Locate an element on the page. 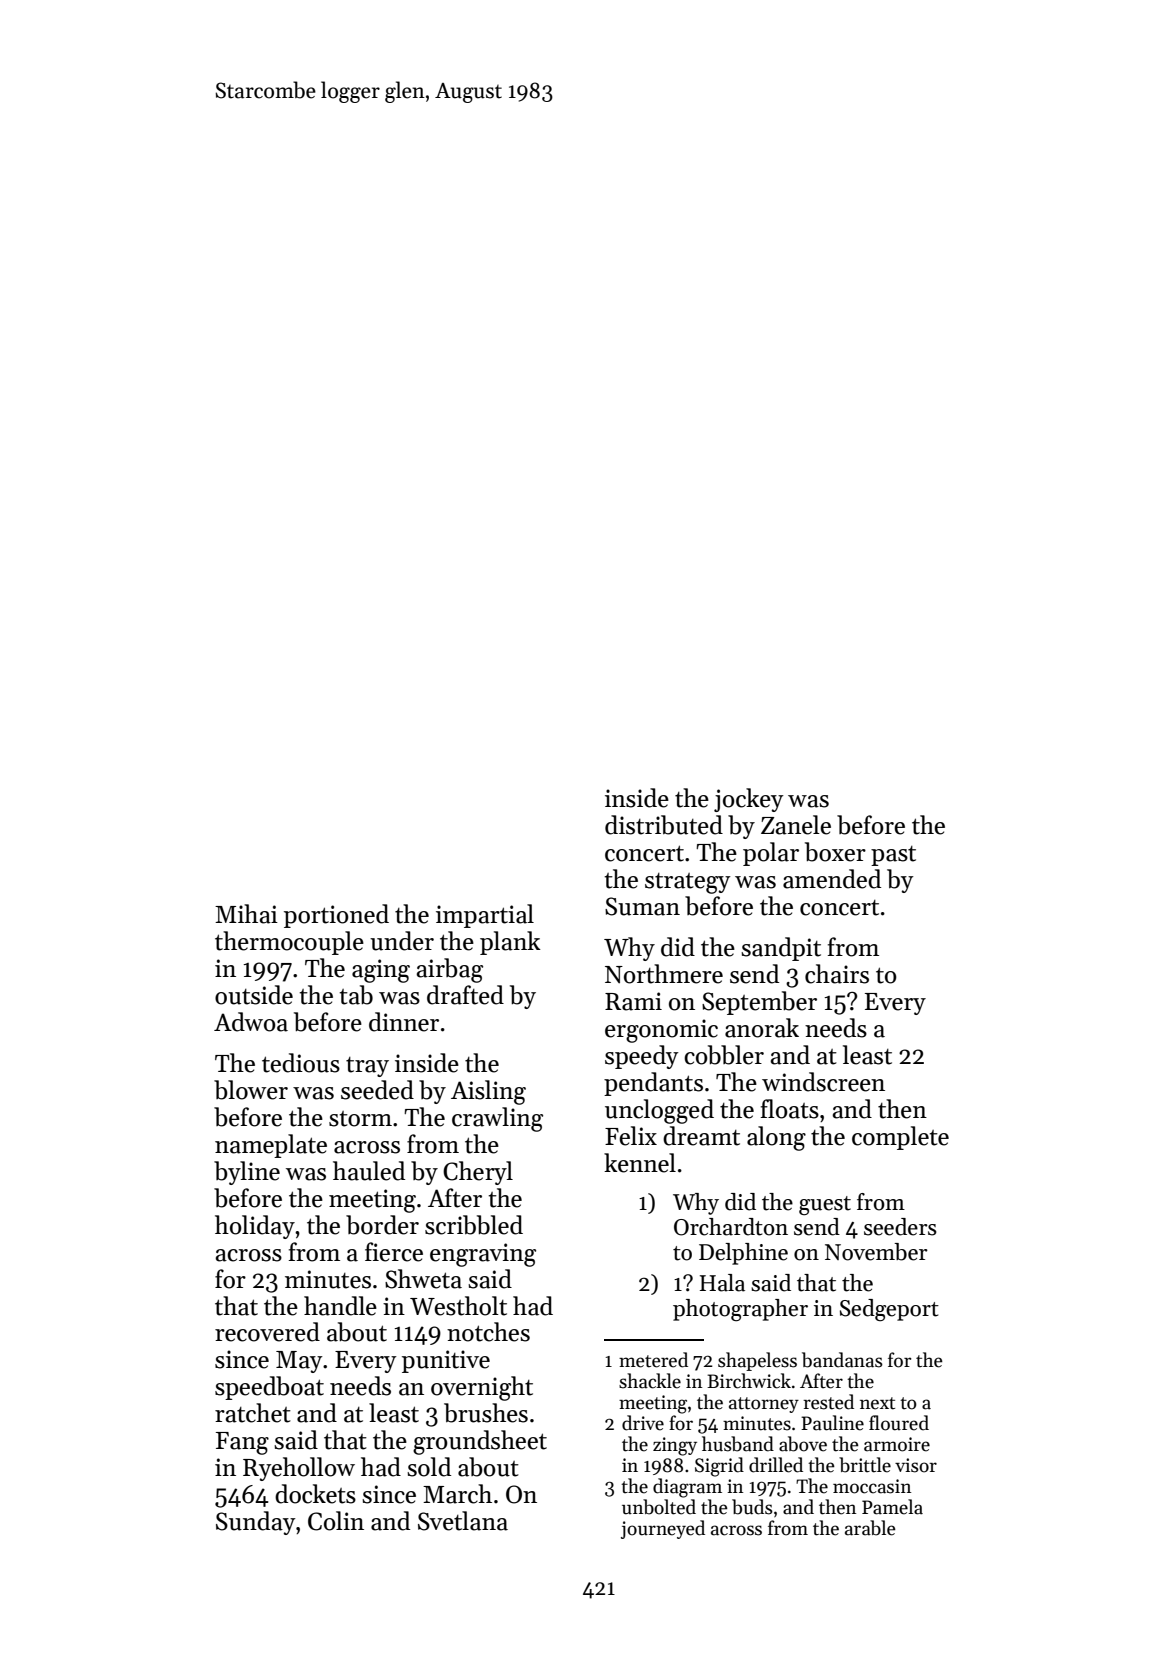  ergonomic is located at coordinates (661, 1031).
